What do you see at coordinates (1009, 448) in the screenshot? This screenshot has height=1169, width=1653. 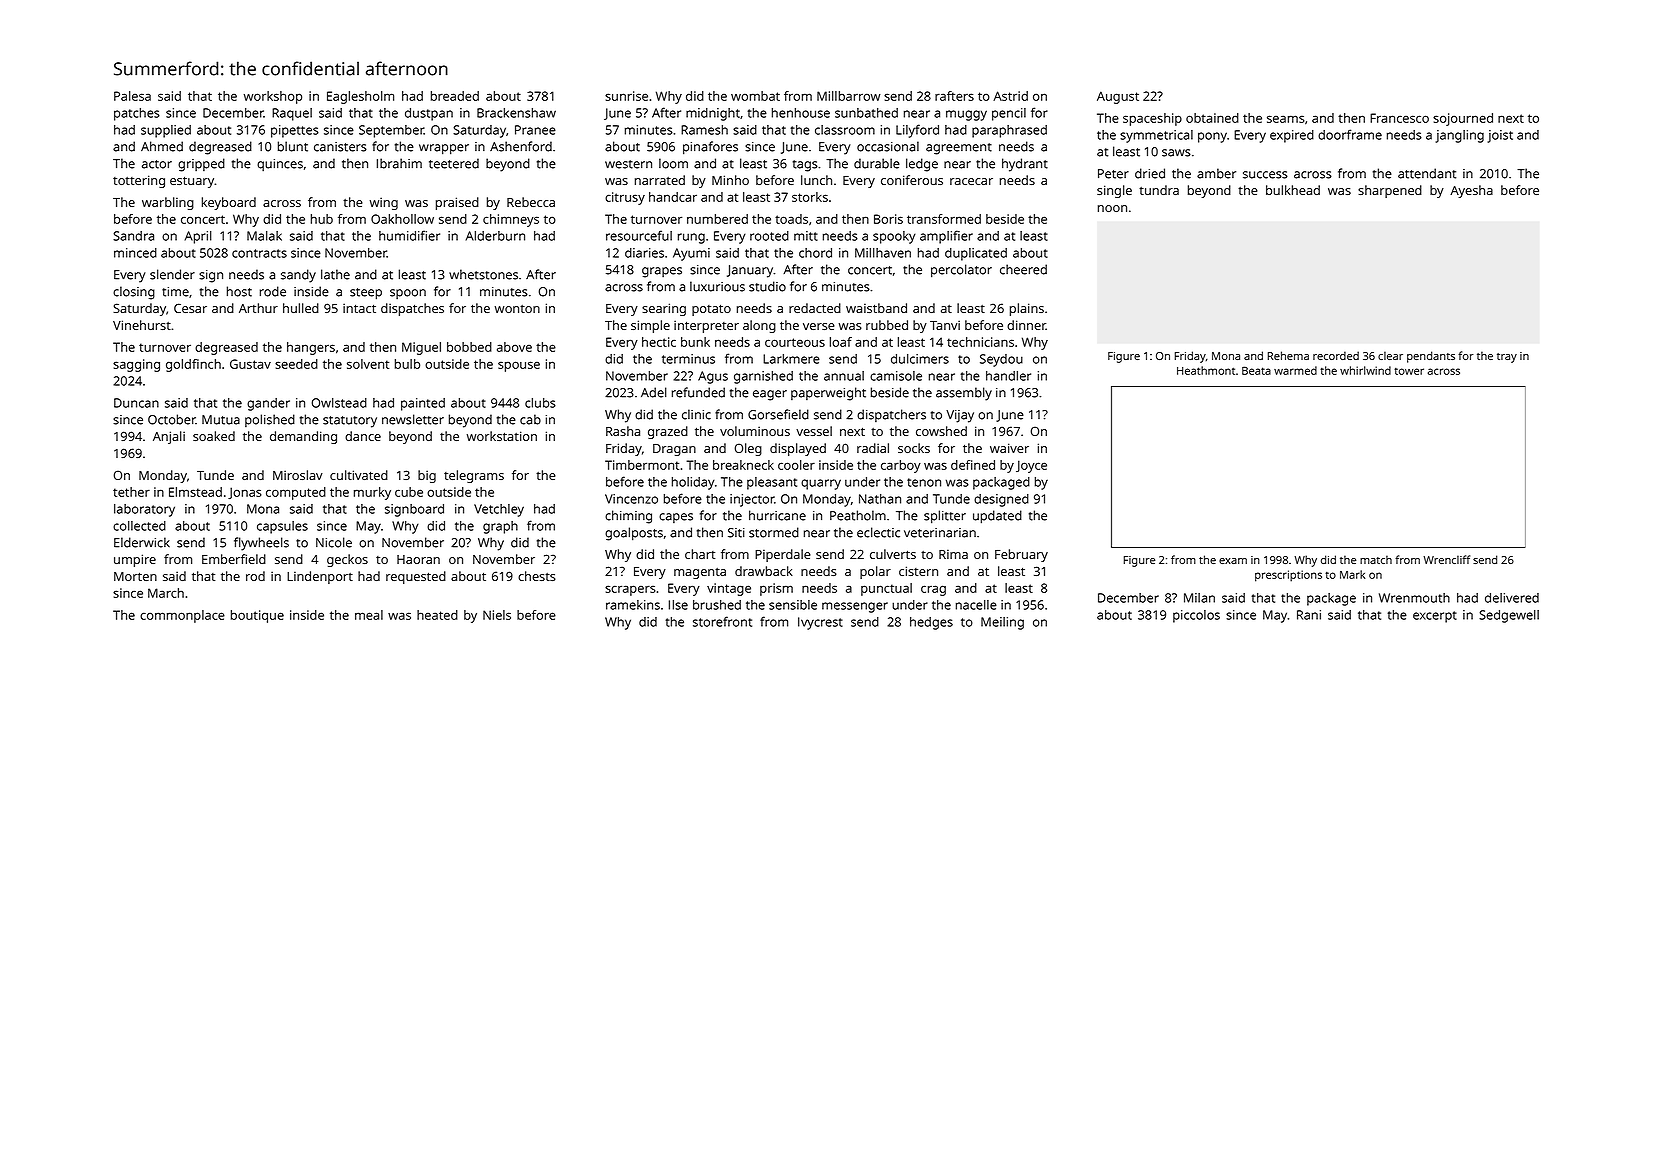 I see `waiver` at bounding box center [1009, 448].
